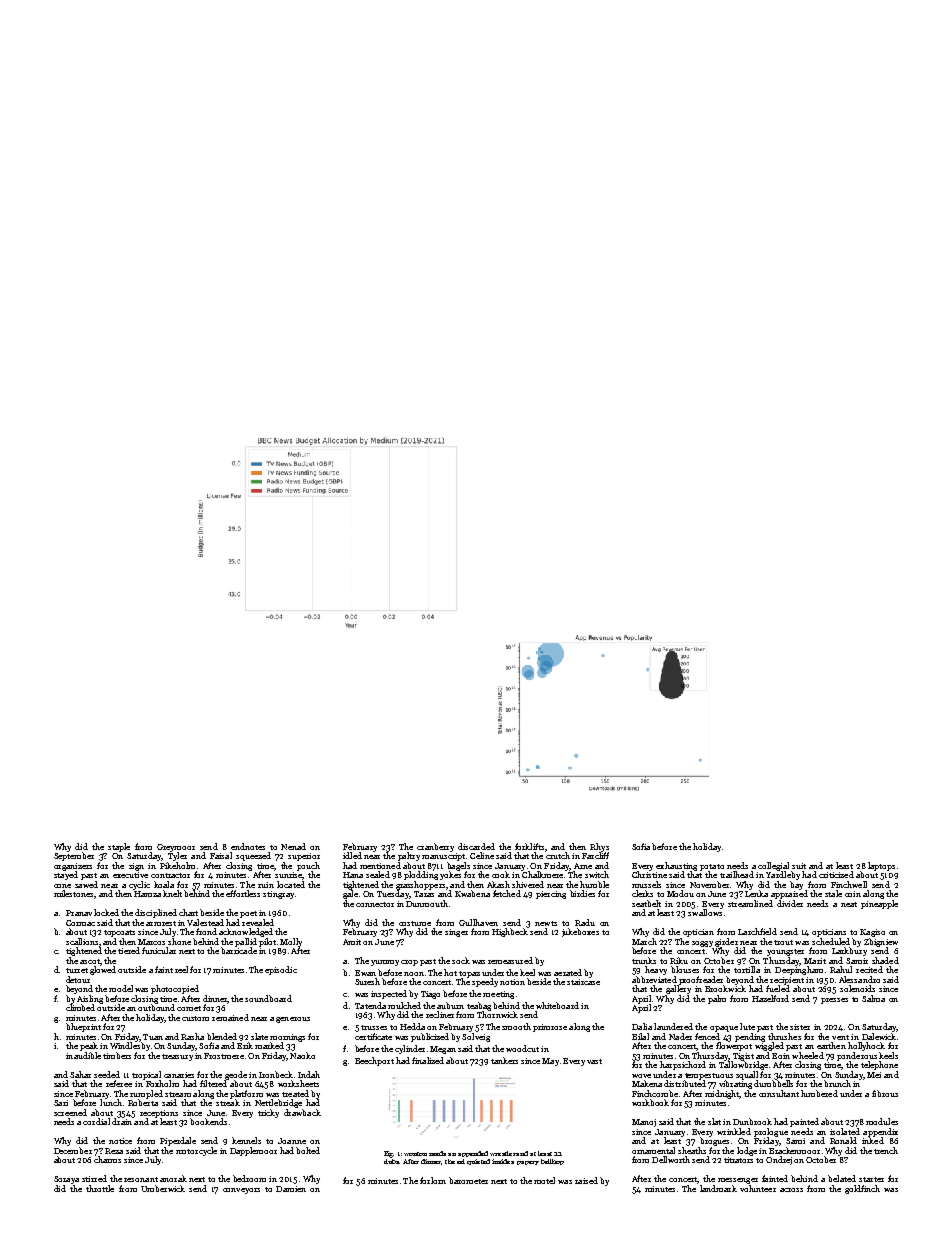  What do you see at coordinates (646, 903) in the image?
I see `seatbelt` at bounding box center [646, 903].
